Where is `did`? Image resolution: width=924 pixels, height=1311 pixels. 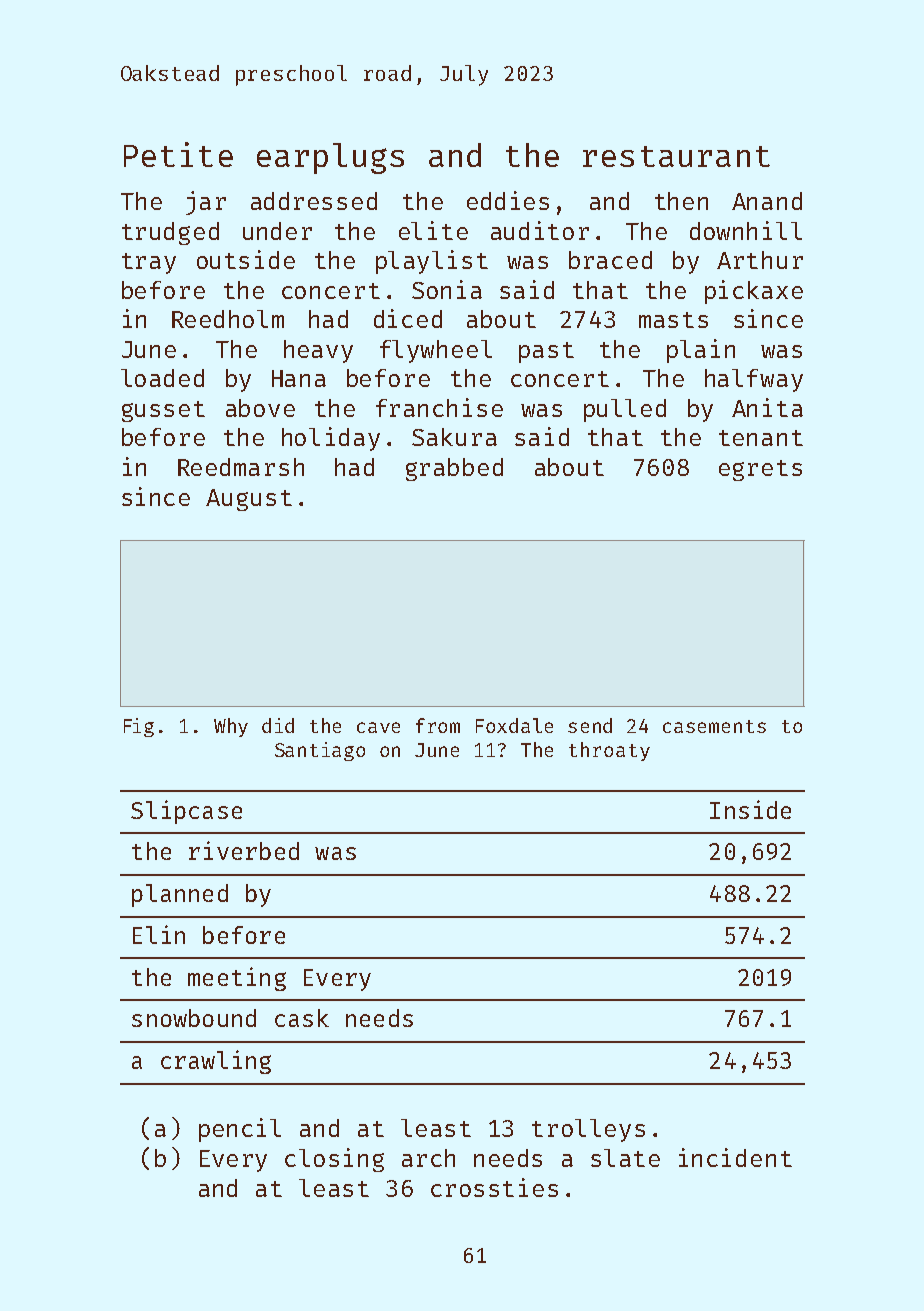 did is located at coordinates (278, 725).
